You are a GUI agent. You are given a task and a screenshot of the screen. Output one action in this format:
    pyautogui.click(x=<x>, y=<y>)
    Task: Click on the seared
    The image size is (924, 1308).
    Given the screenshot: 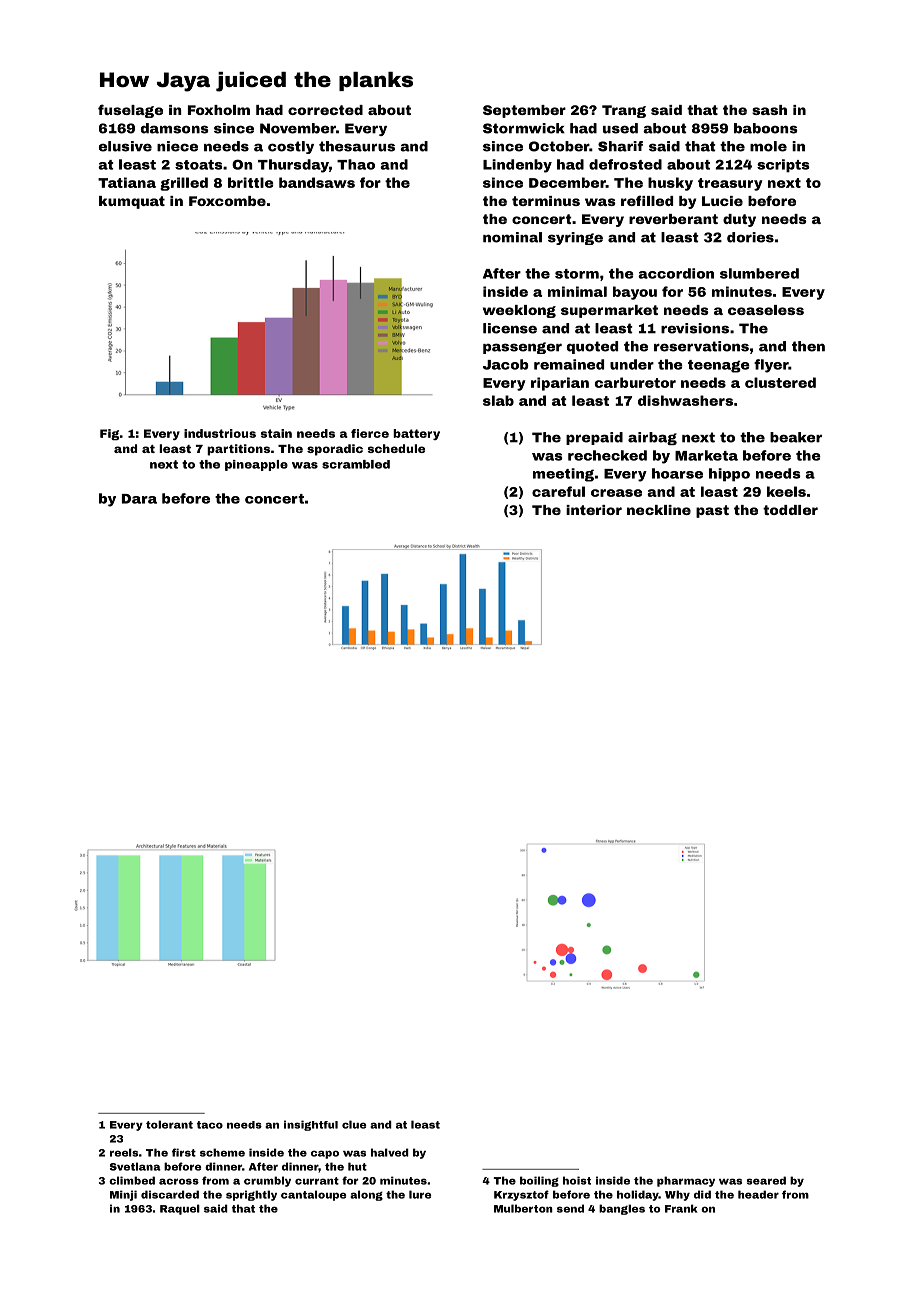 What is the action you would take?
    pyautogui.click(x=766, y=1180)
